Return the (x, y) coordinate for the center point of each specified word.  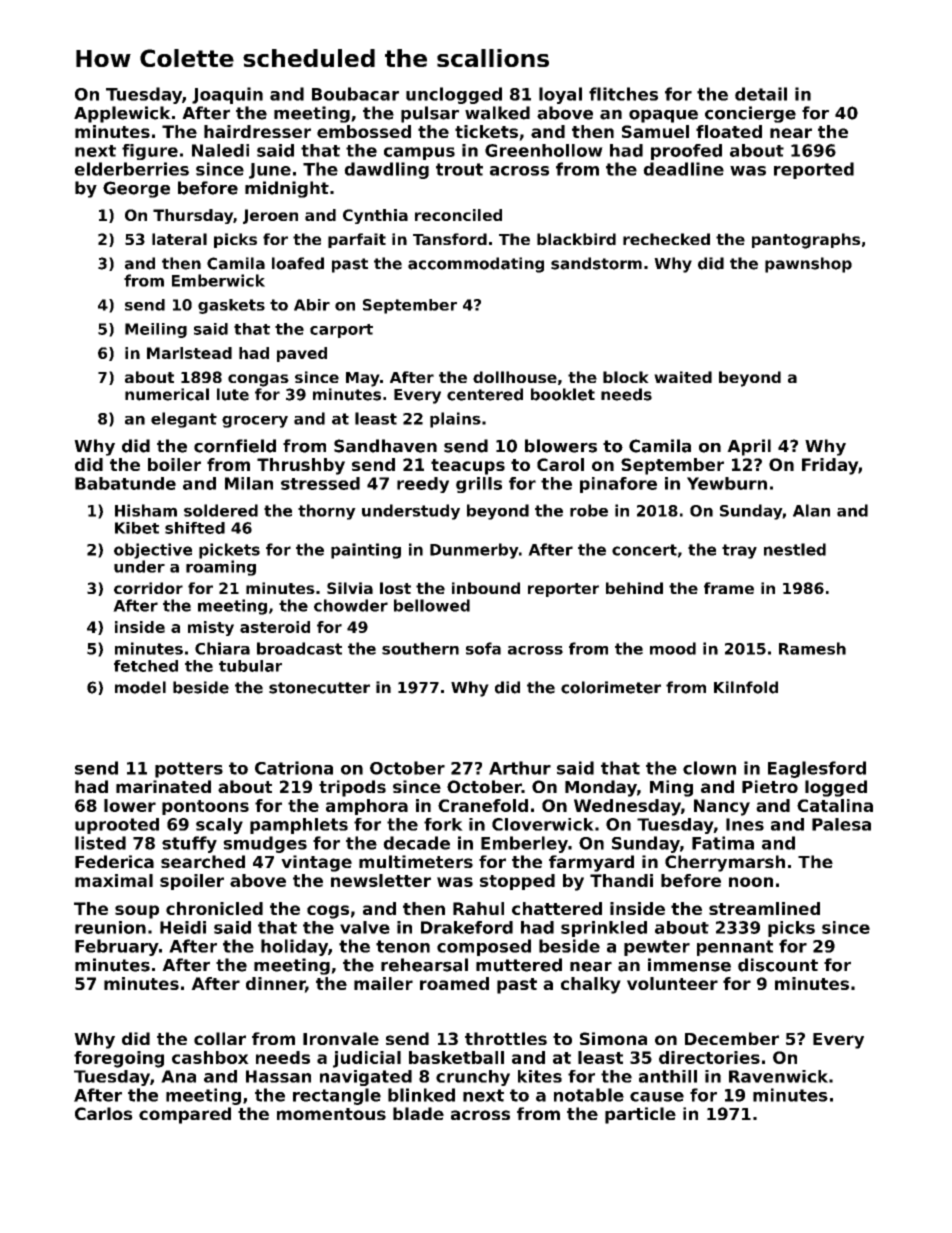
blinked (421, 1095)
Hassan (278, 1076)
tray (739, 551)
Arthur (520, 768)
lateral (179, 239)
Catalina (835, 805)
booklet (563, 394)
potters (189, 770)
